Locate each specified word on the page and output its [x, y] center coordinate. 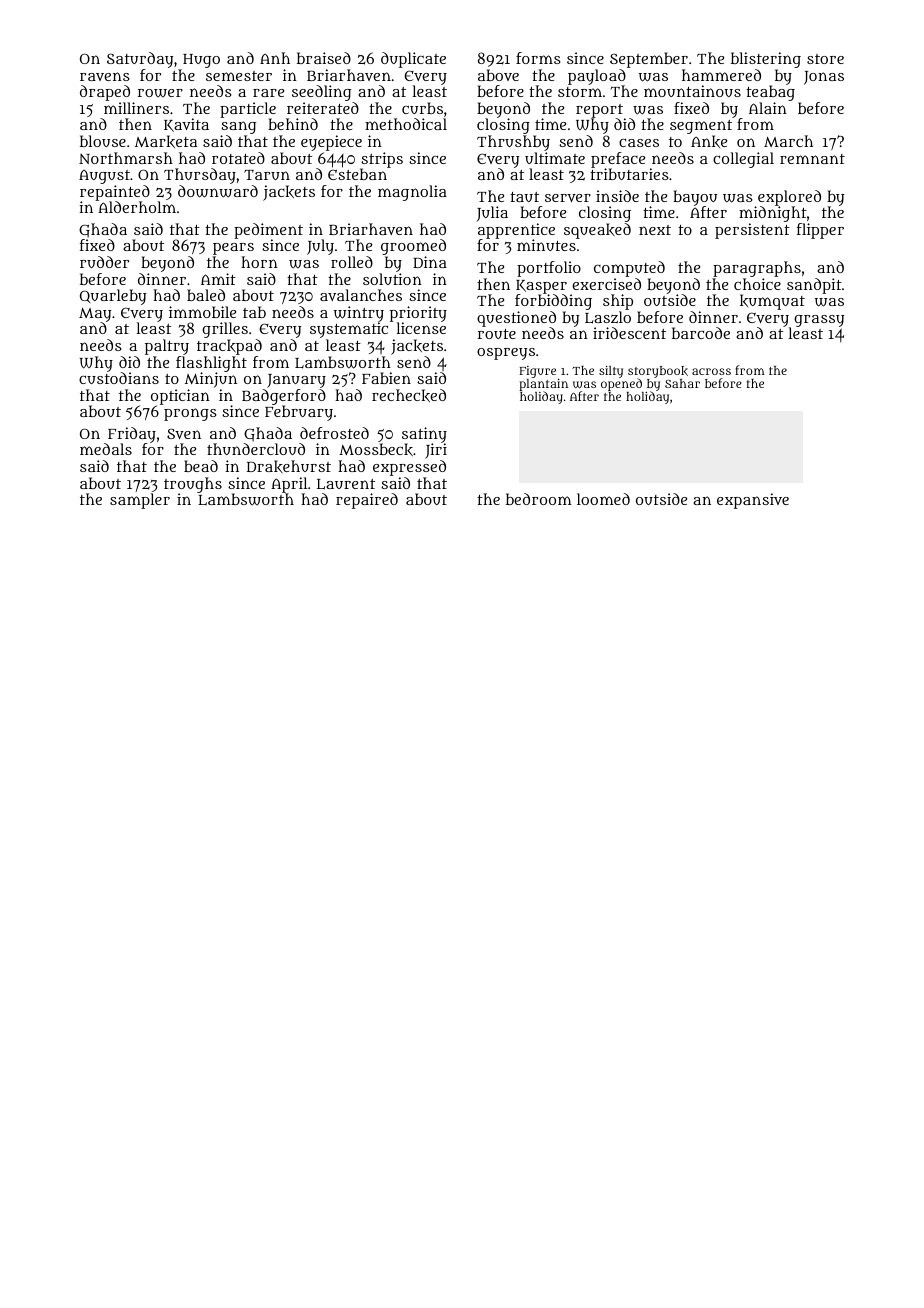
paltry [167, 347]
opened [621, 385]
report [599, 111]
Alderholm [137, 207]
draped [105, 93]
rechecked [409, 395]
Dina [430, 262]
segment [701, 127]
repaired [367, 501]
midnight [773, 214]
